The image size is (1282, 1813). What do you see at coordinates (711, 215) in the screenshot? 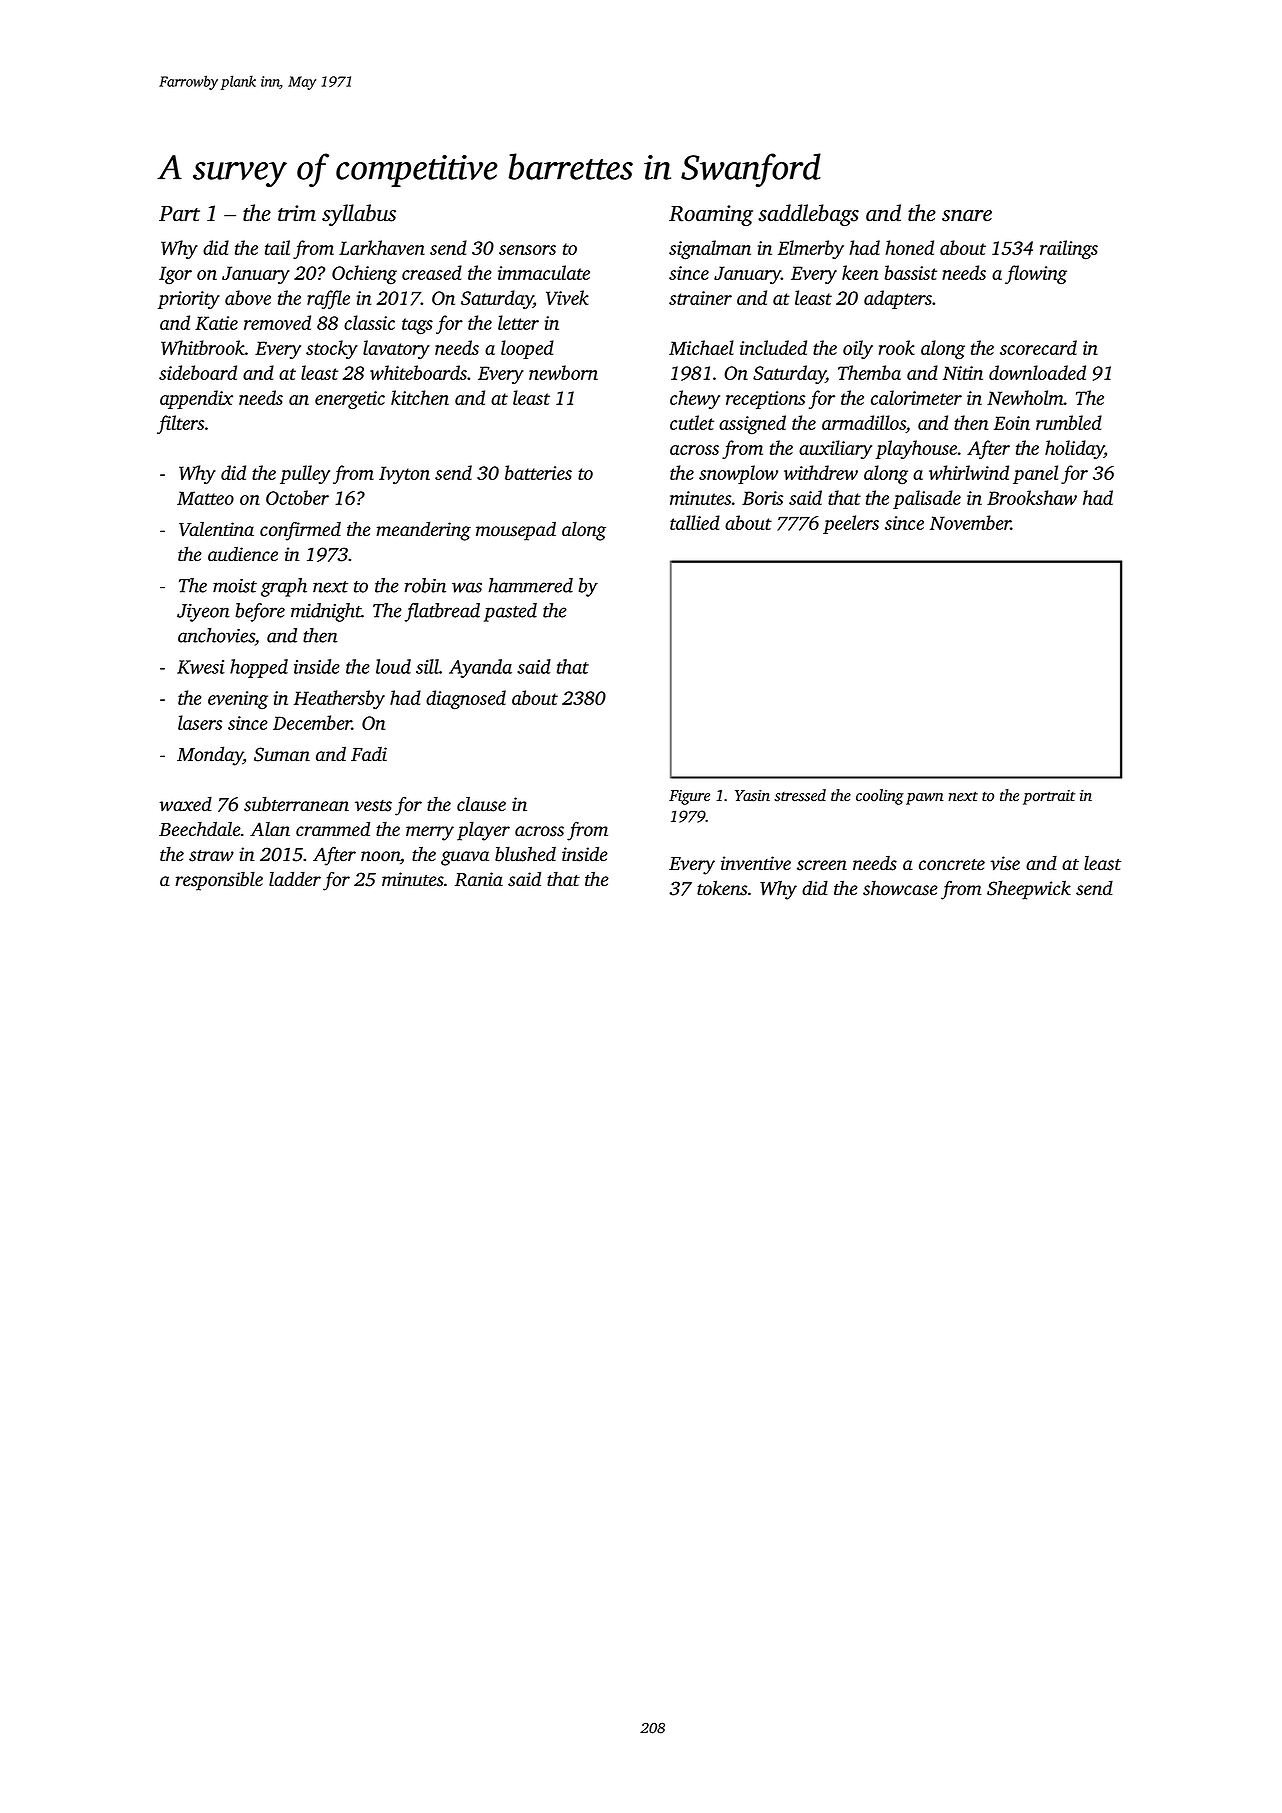
I see `Roaming` at bounding box center [711, 215].
